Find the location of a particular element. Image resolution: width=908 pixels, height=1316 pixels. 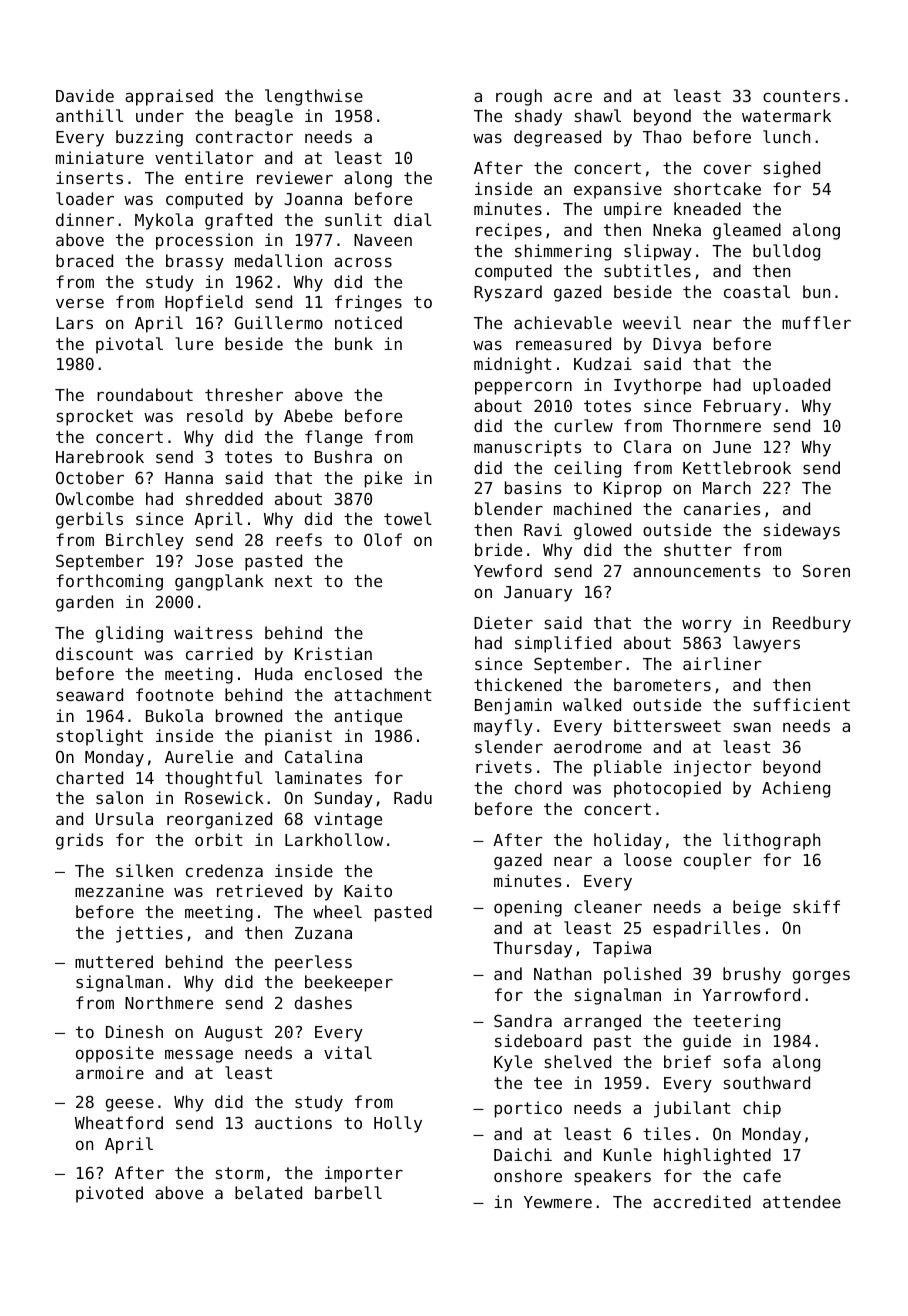

barometers is located at coordinates (662, 684).
